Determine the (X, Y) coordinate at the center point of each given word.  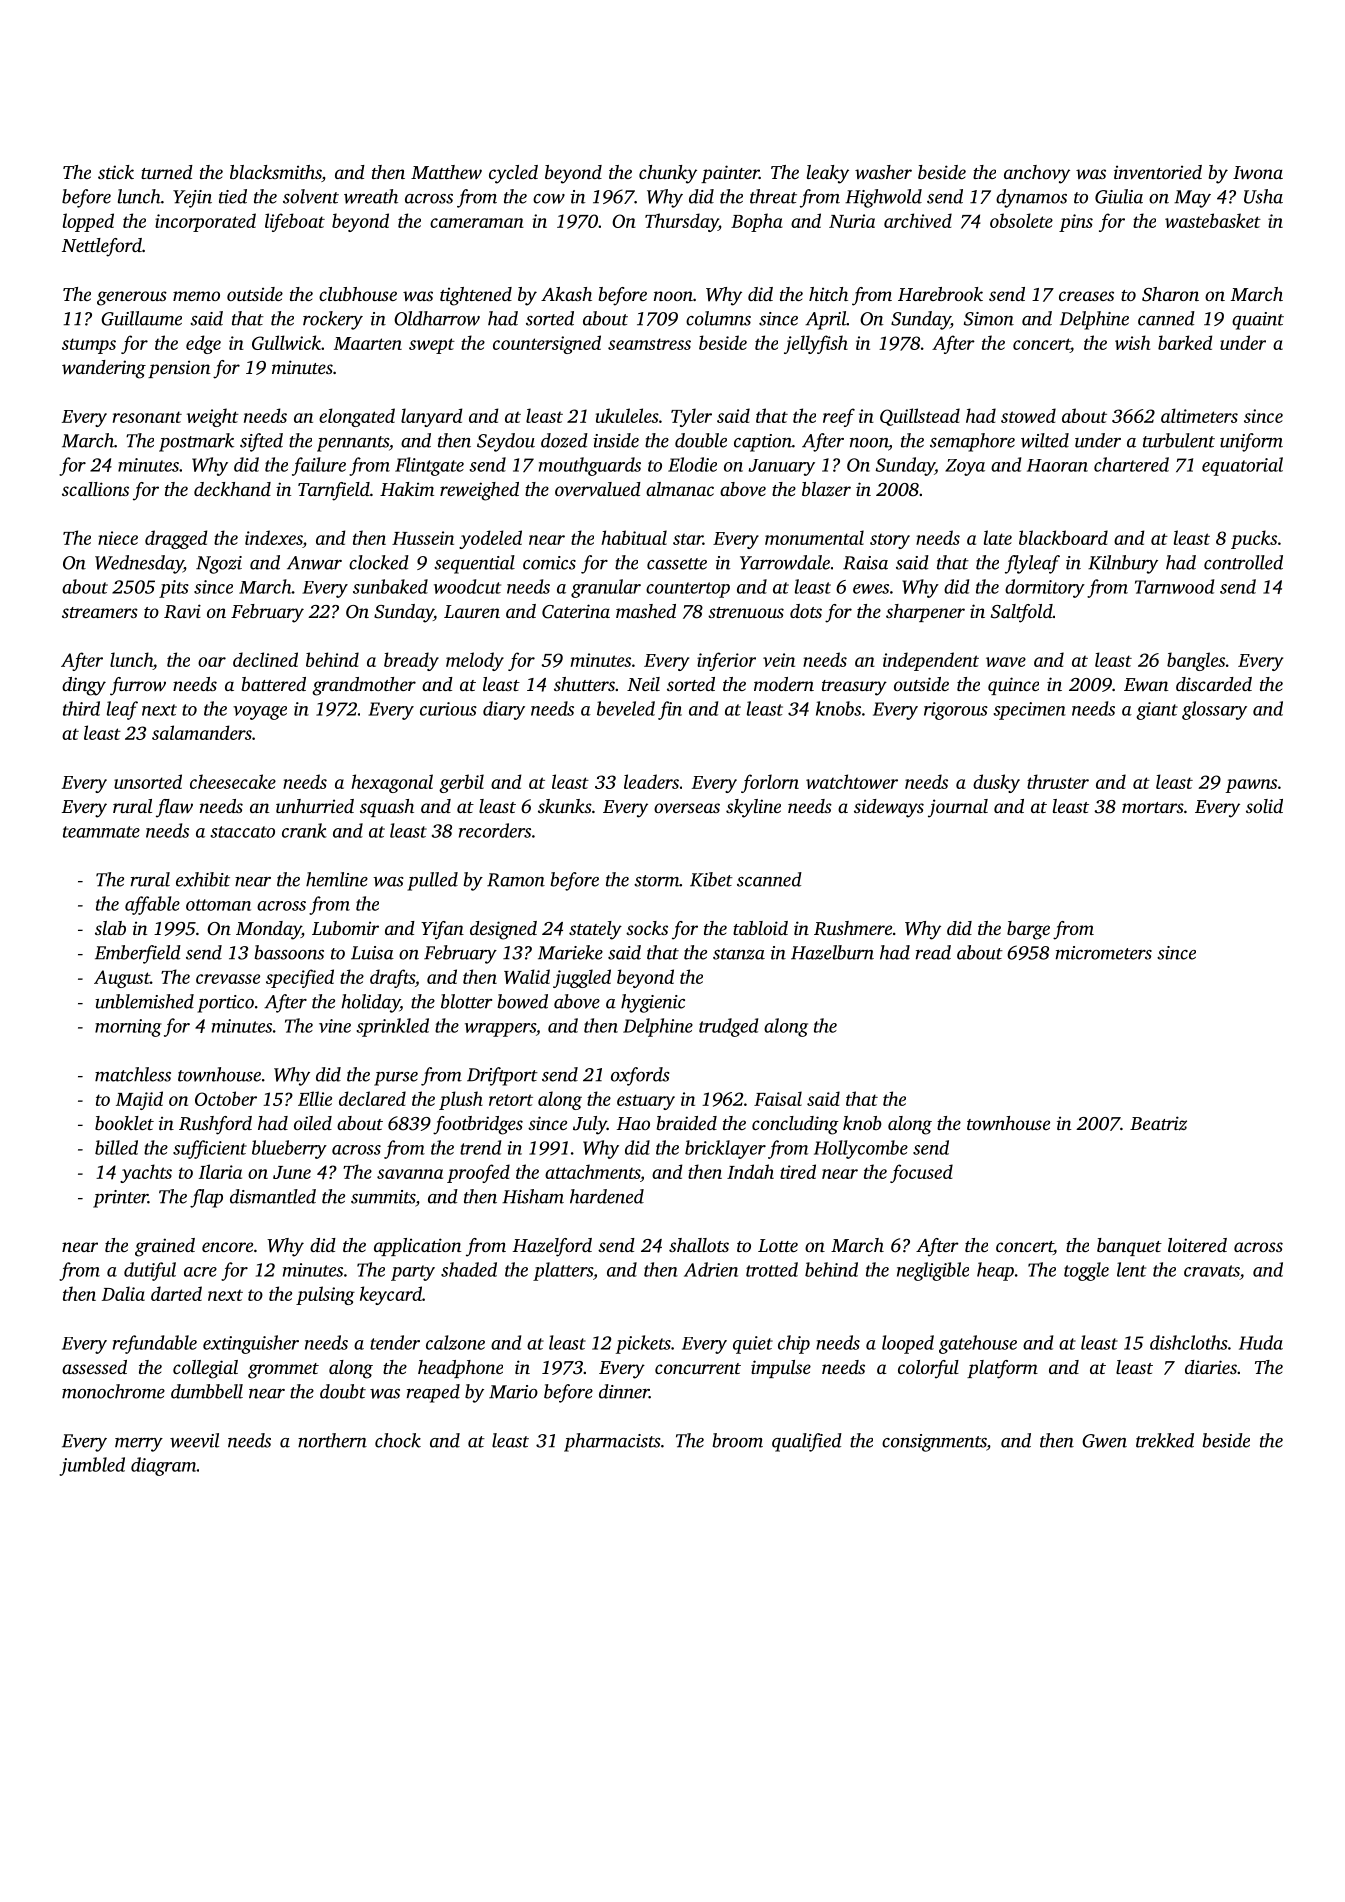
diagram (164, 1466)
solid (1264, 806)
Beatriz (1158, 1123)
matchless (133, 1074)
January (781, 467)
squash (387, 808)
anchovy (1037, 174)
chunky (668, 174)
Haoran (1057, 465)
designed (503, 930)
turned (167, 172)
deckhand (232, 489)
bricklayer (725, 1149)
